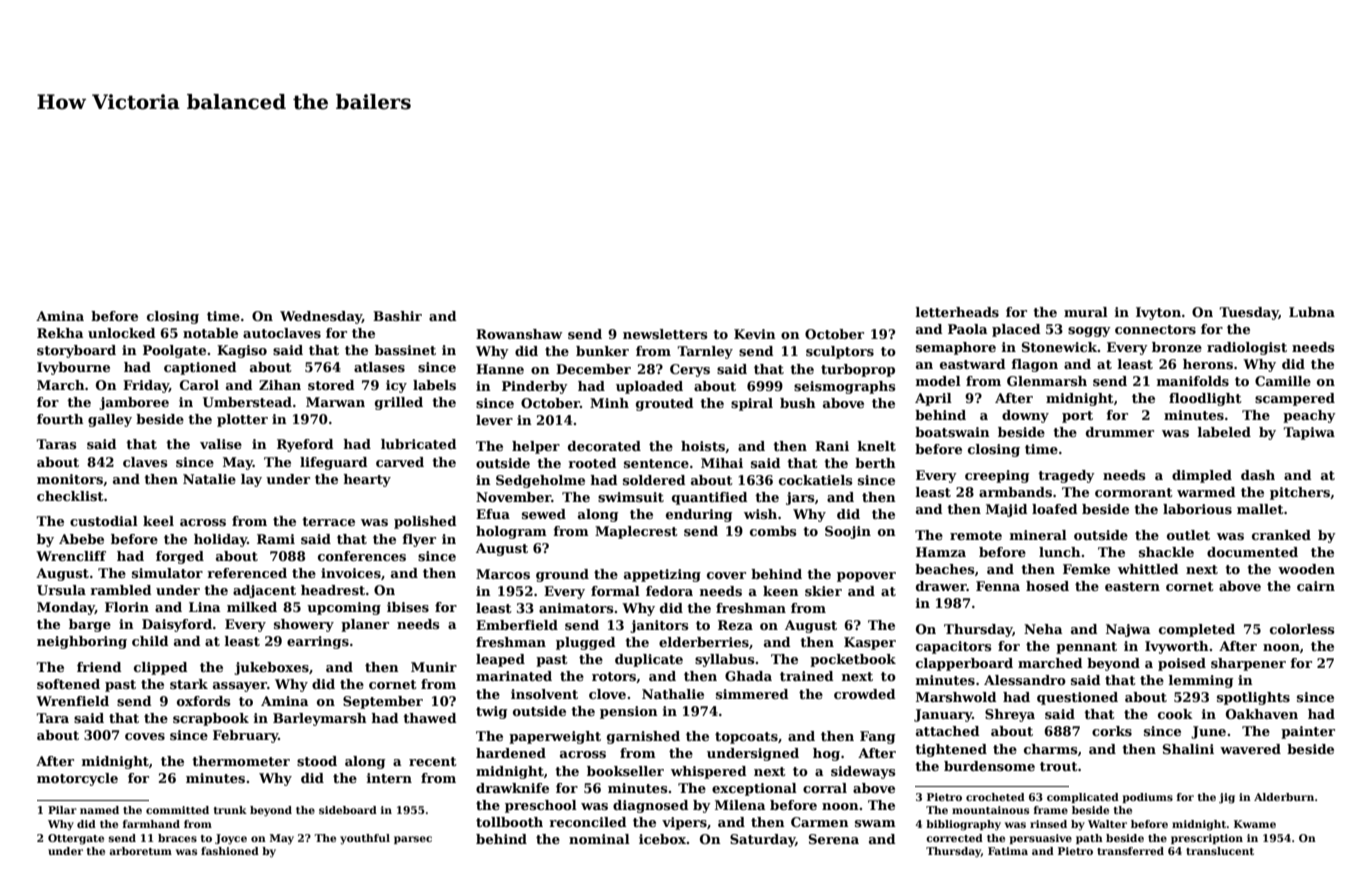  I want to click on drawknife, so click(512, 788).
